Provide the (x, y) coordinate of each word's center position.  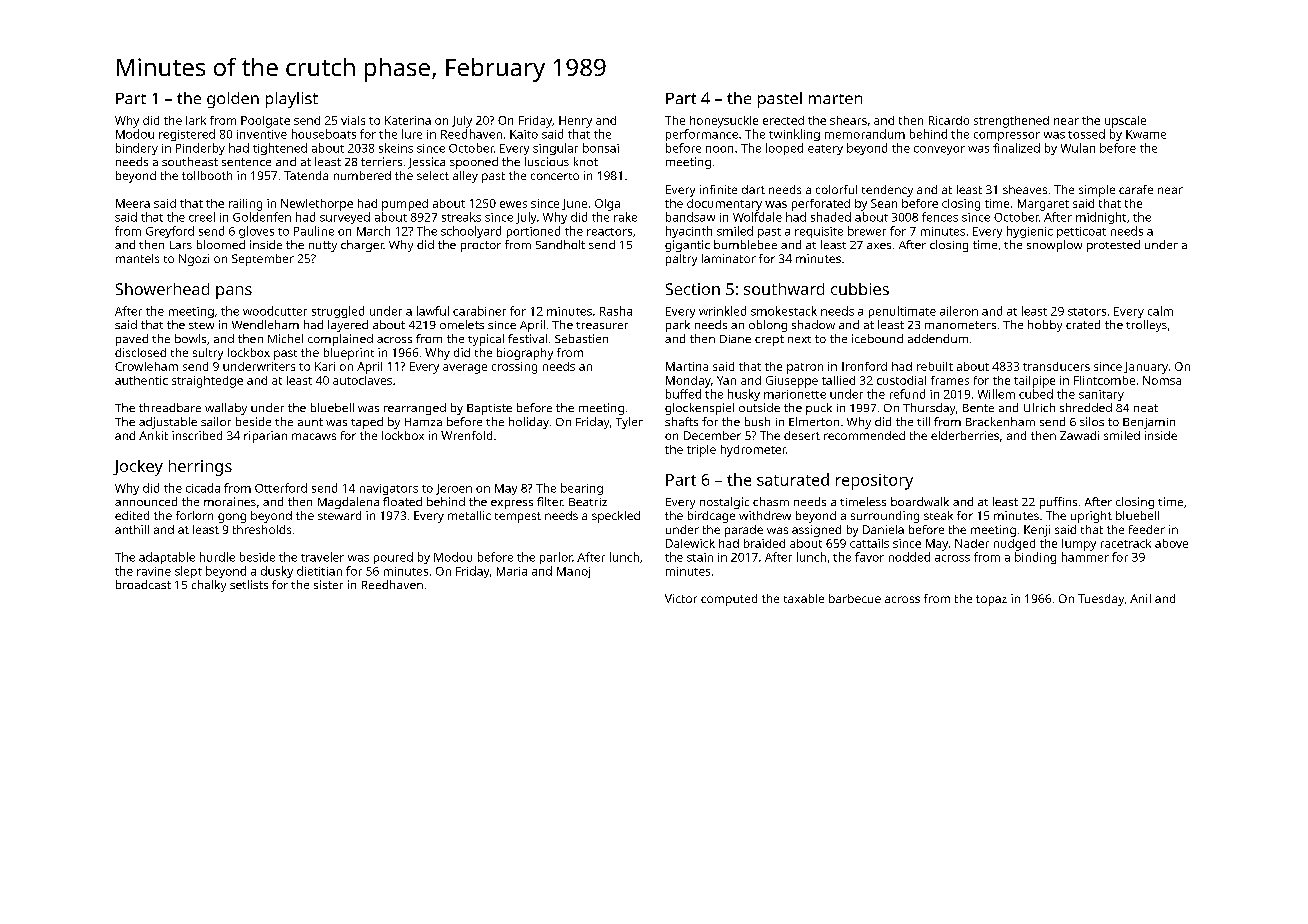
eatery (825, 150)
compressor (1007, 136)
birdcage (711, 517)
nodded (909, 557)
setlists (249, 584)
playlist (292, 100)
